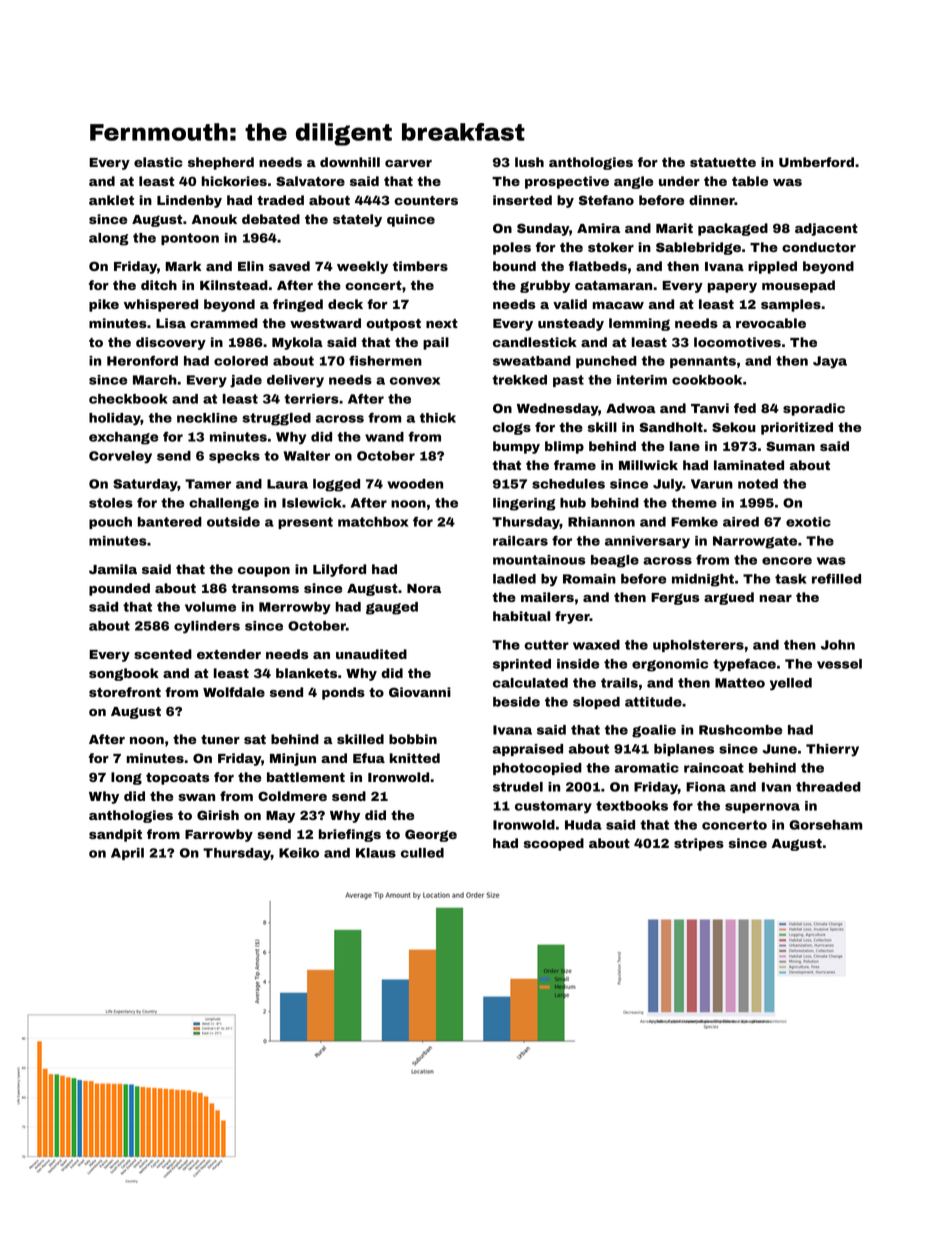 The height and width of the page is (1233, 952). Describe the element at coordinates (825, 825) in the page. I see `Gorseham` at that location.
